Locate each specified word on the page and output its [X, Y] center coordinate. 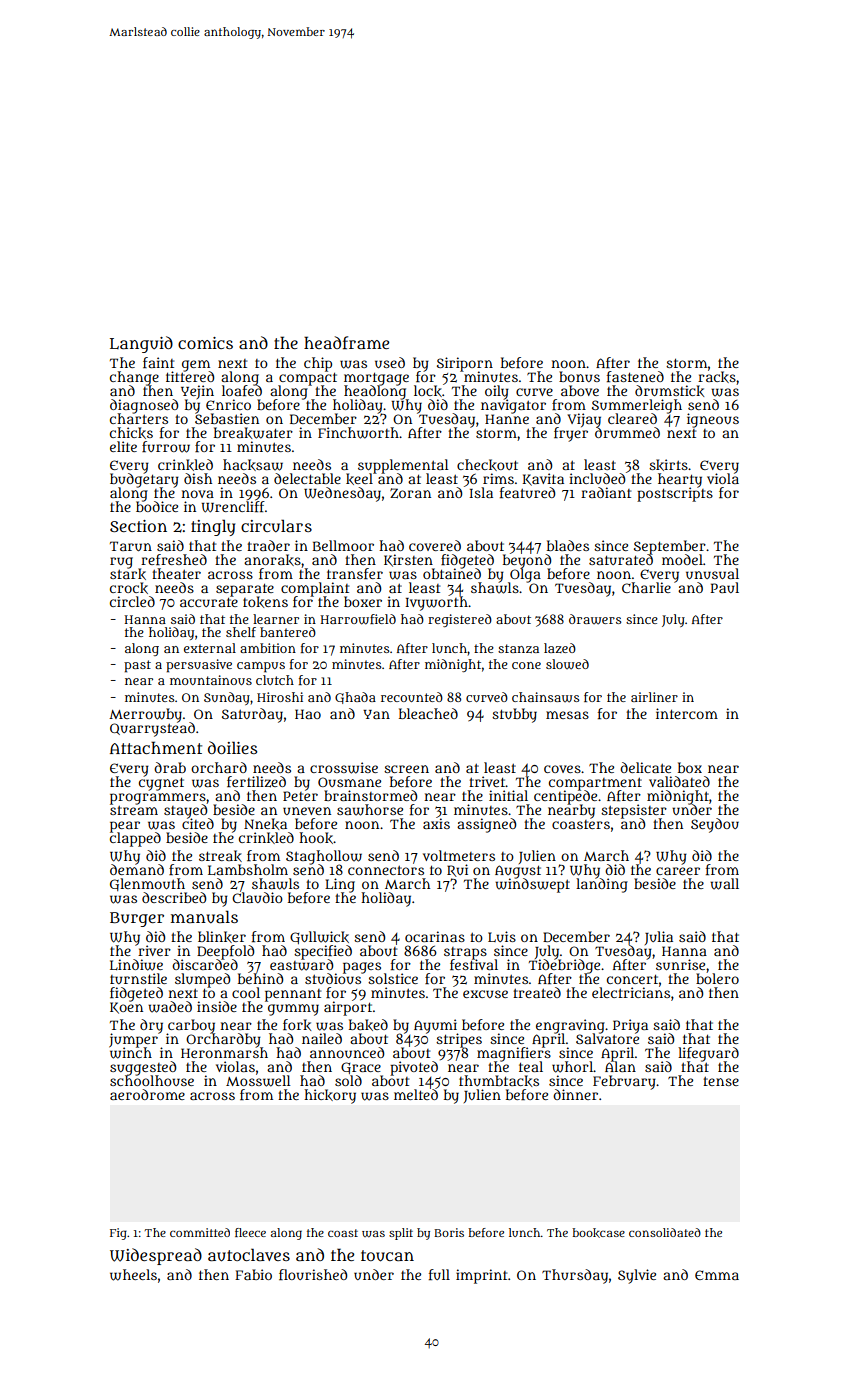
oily [497, 392]
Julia [659, 938]
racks [717, 377]
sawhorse [370, 810]
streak [220, 856]
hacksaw [253, 465]
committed [200, 1232]
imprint [481, 1276]
